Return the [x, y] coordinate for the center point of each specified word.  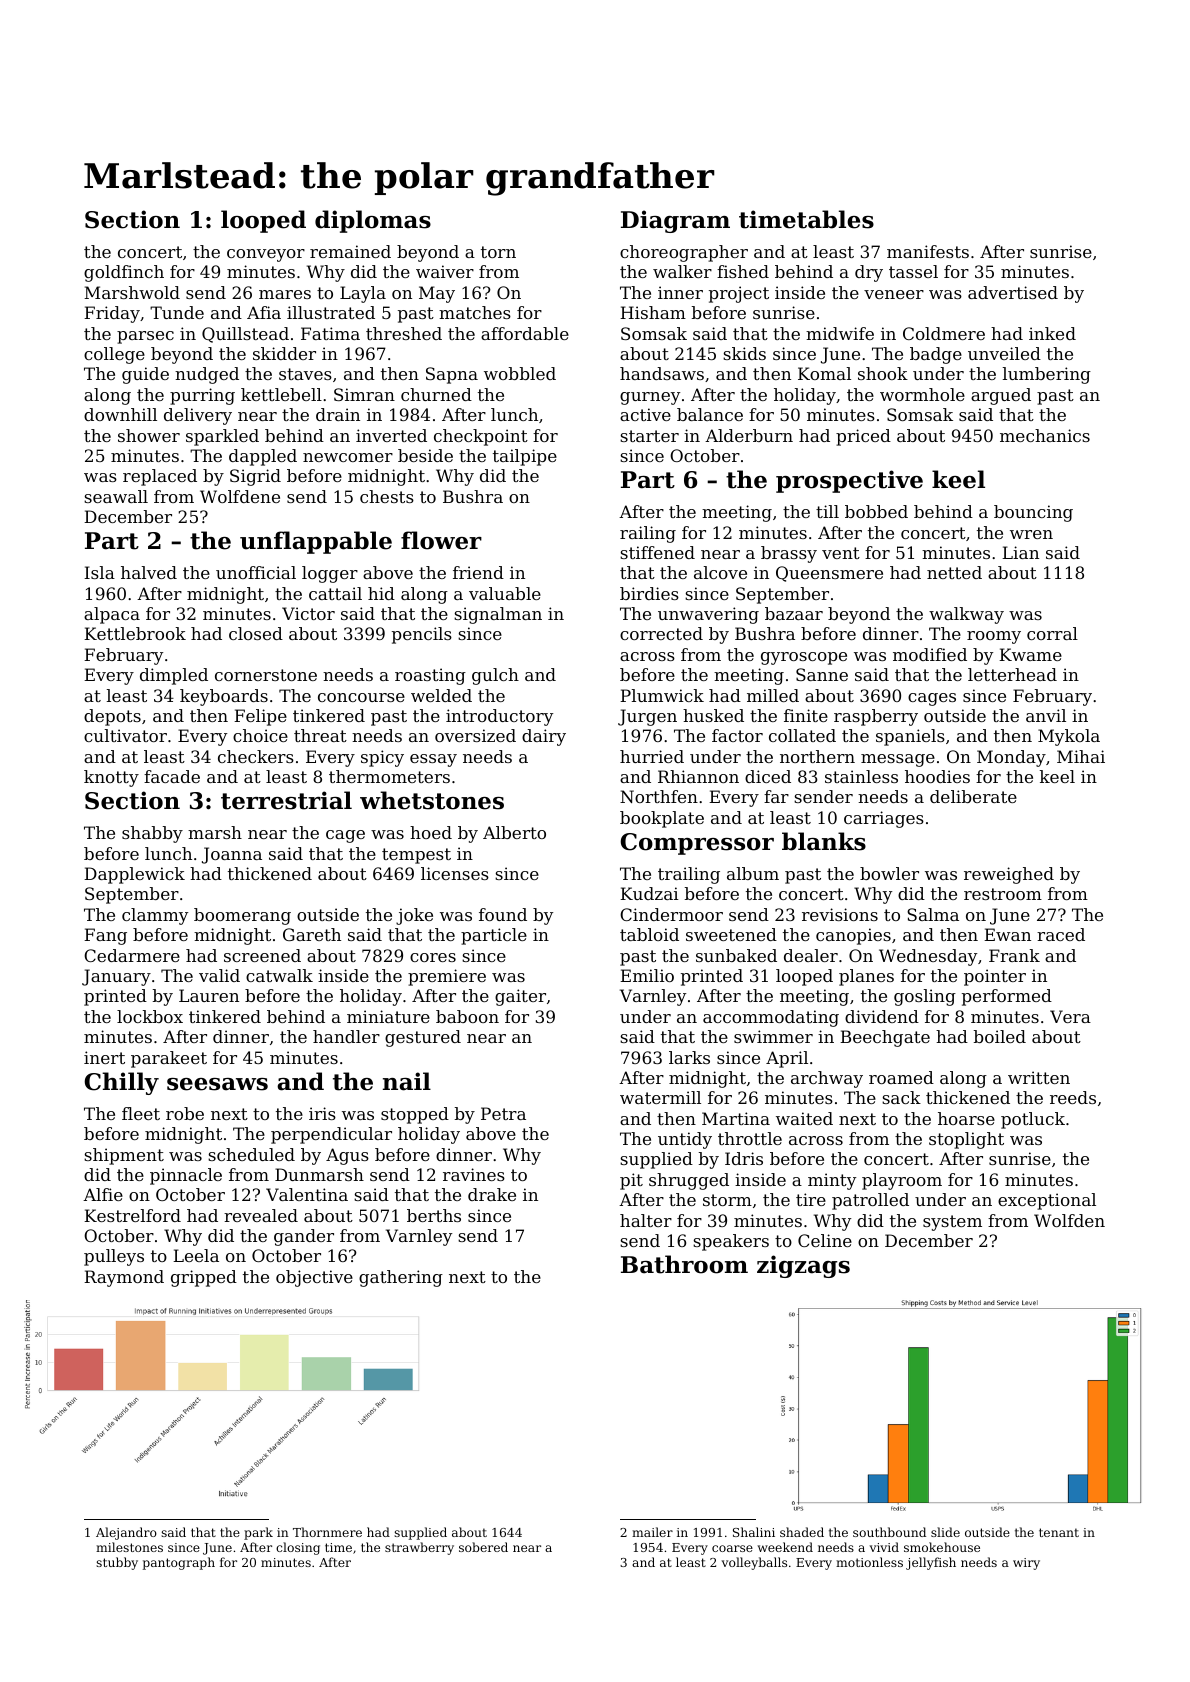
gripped [204, 1278]
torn [498, 252]
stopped [415, 1115]
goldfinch [124, 273]
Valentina [307, 1194]
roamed [901, 1077]
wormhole [922, 394]
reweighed [1009, 875]
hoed [431, 832]
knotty [111, 778]
